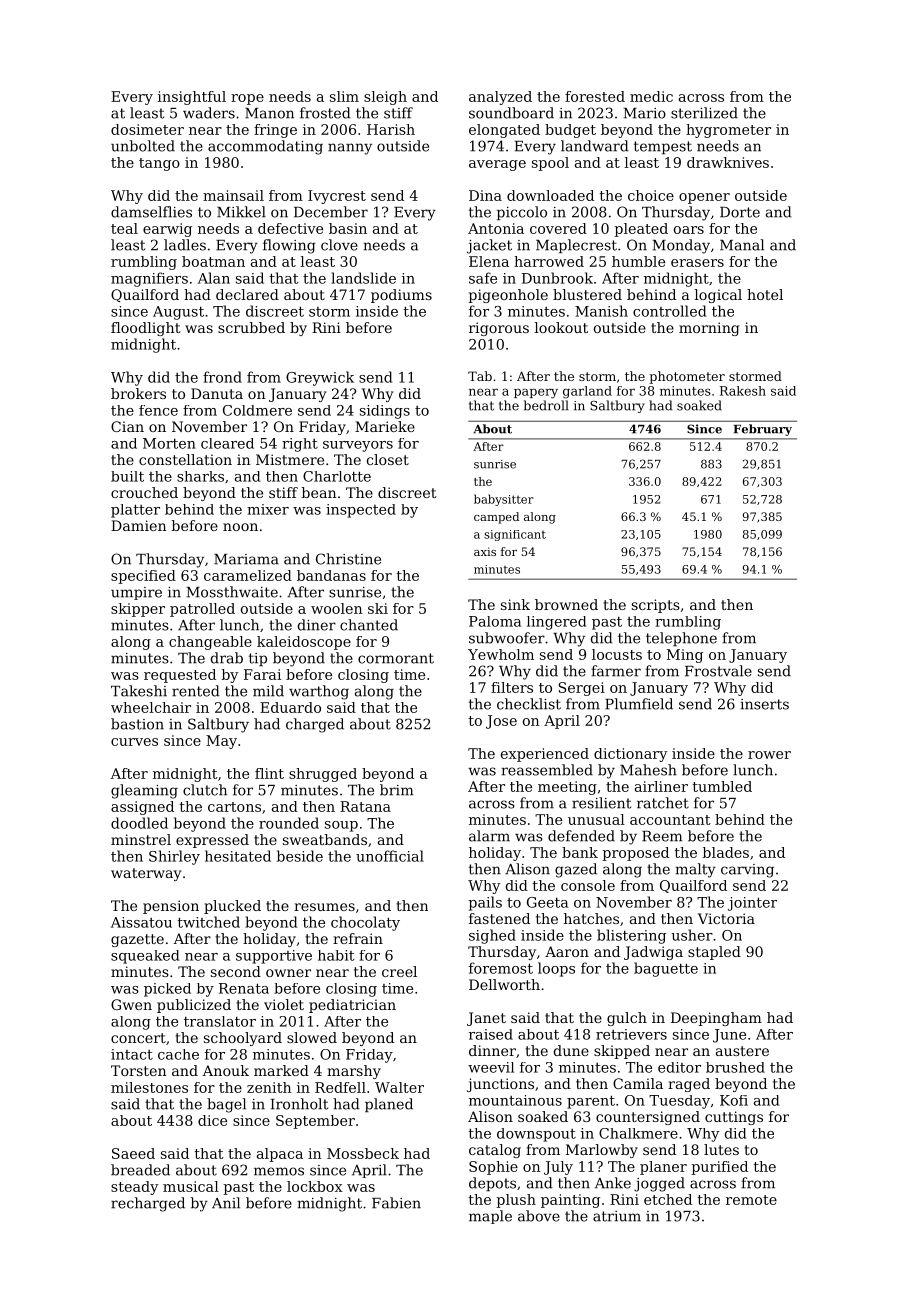  What do you see at coordinates (399, 1087) in the page?
I see `Walter` at bounding box center [399, 1087].
